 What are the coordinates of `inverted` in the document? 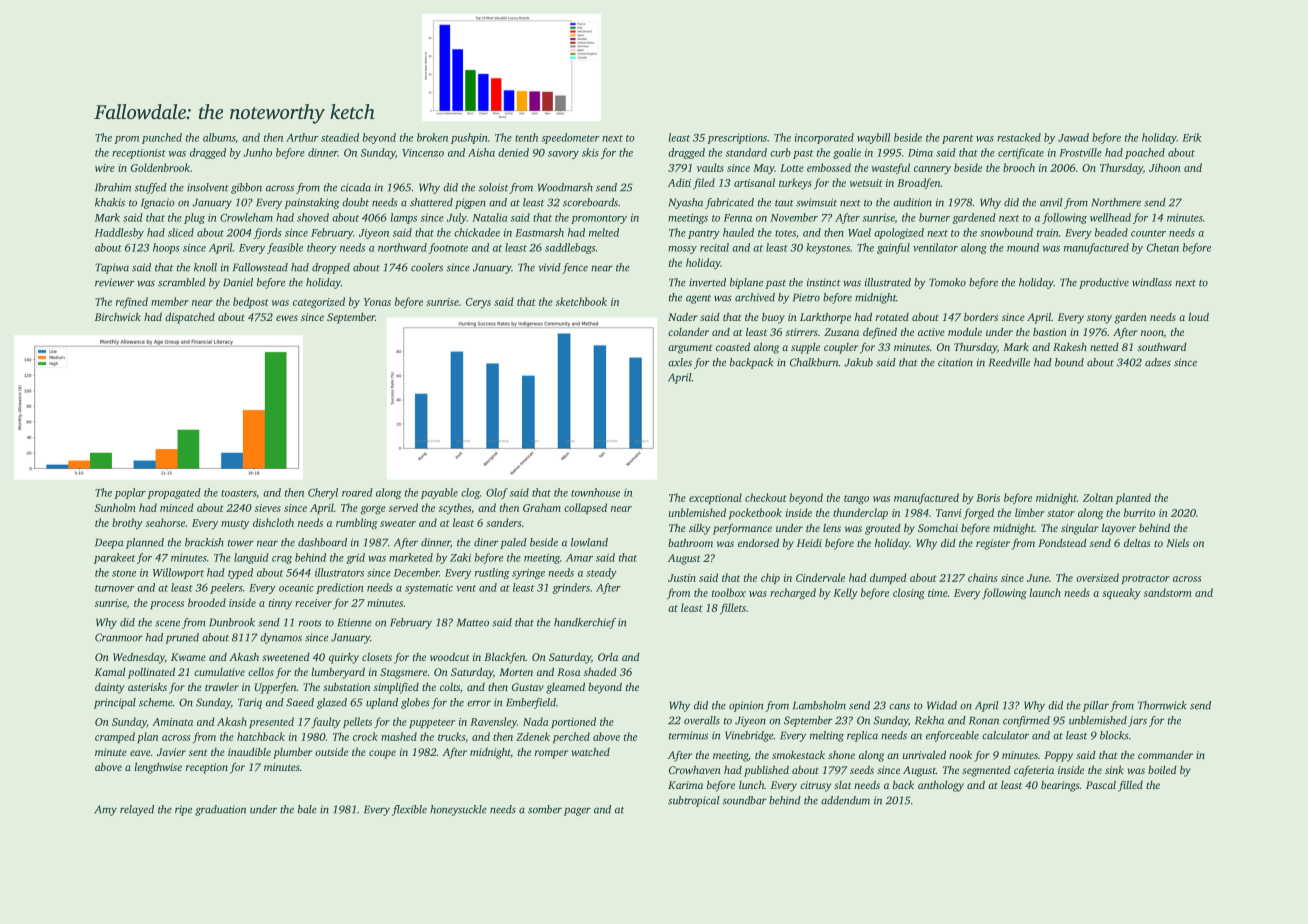 It's located at (707, 282).
